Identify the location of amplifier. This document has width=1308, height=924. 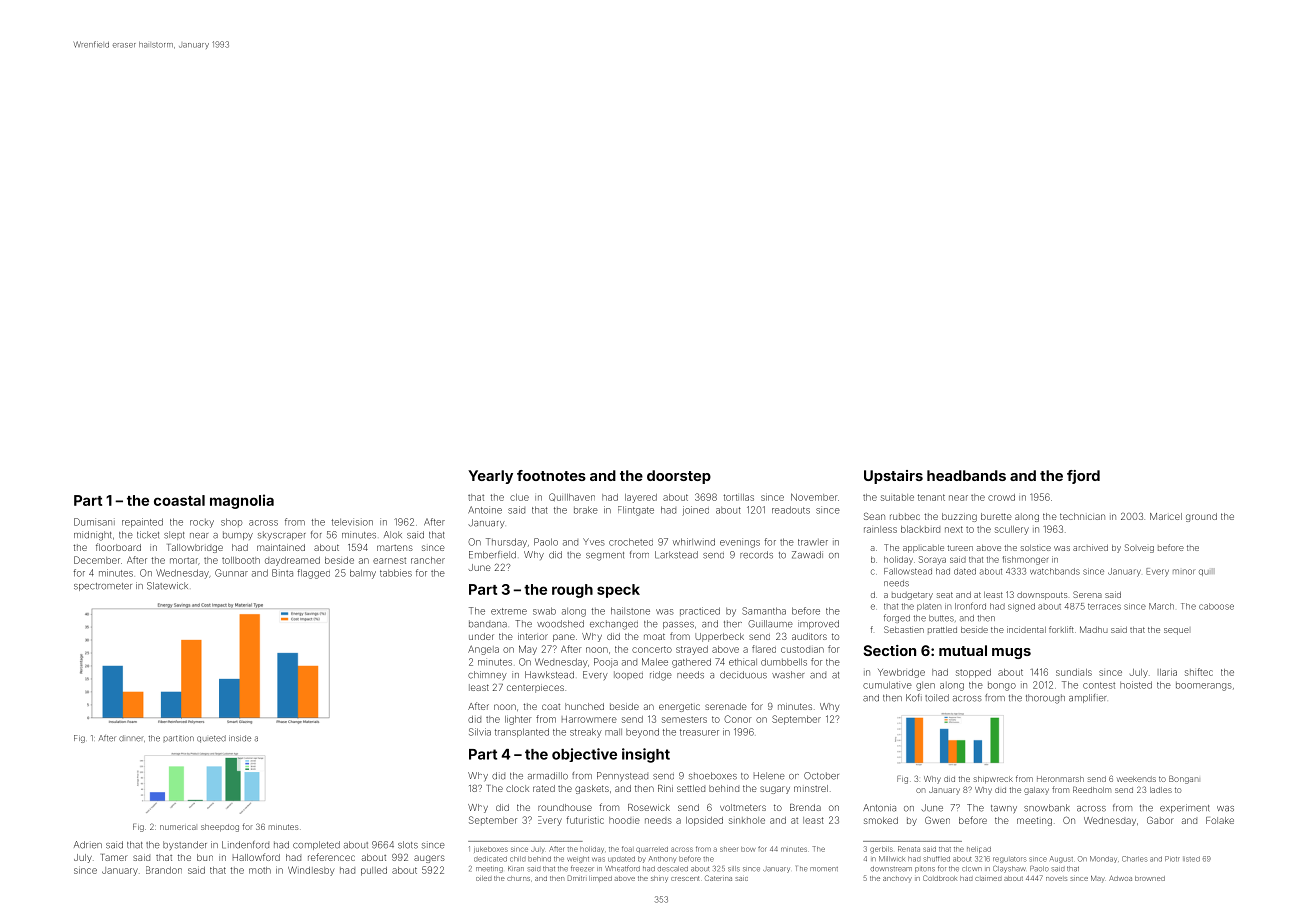
(1087, 698).
